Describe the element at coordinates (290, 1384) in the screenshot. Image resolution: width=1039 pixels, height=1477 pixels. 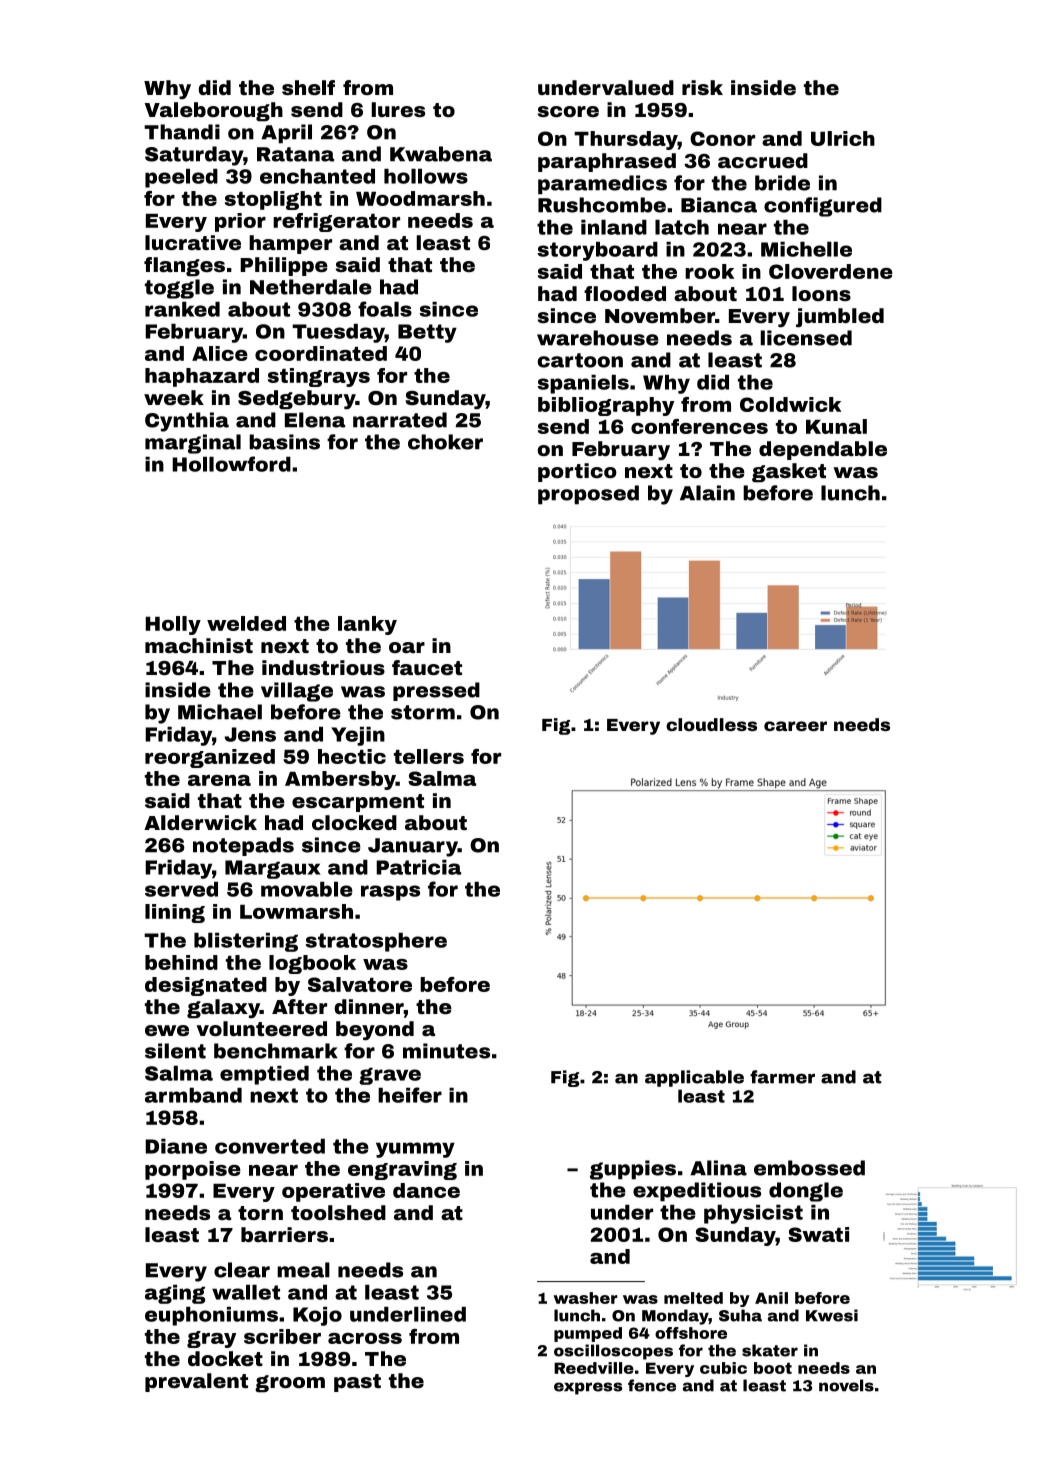
I see `groom` at that location.
